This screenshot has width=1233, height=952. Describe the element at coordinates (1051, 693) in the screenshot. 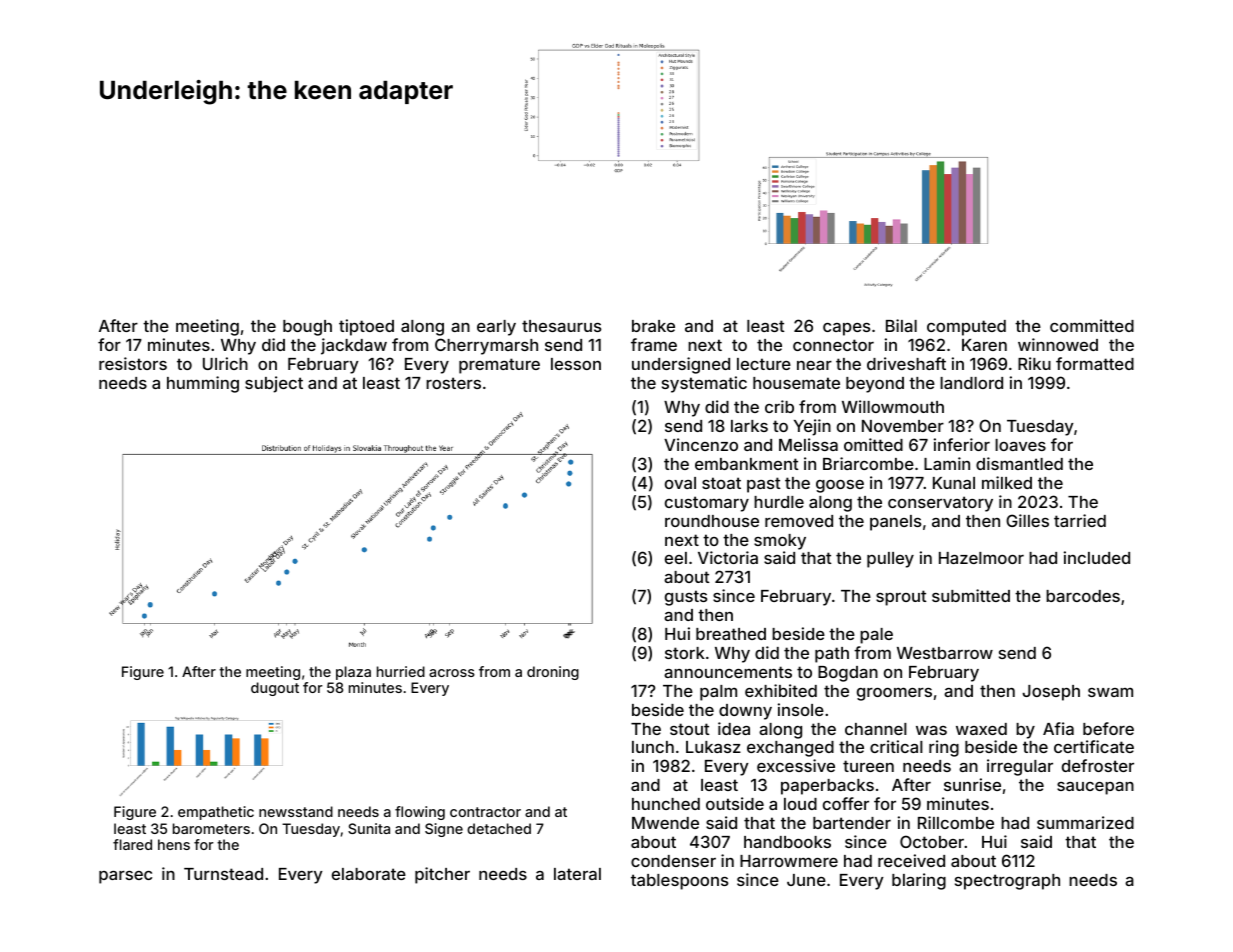

I see `Joseph` at that location.
